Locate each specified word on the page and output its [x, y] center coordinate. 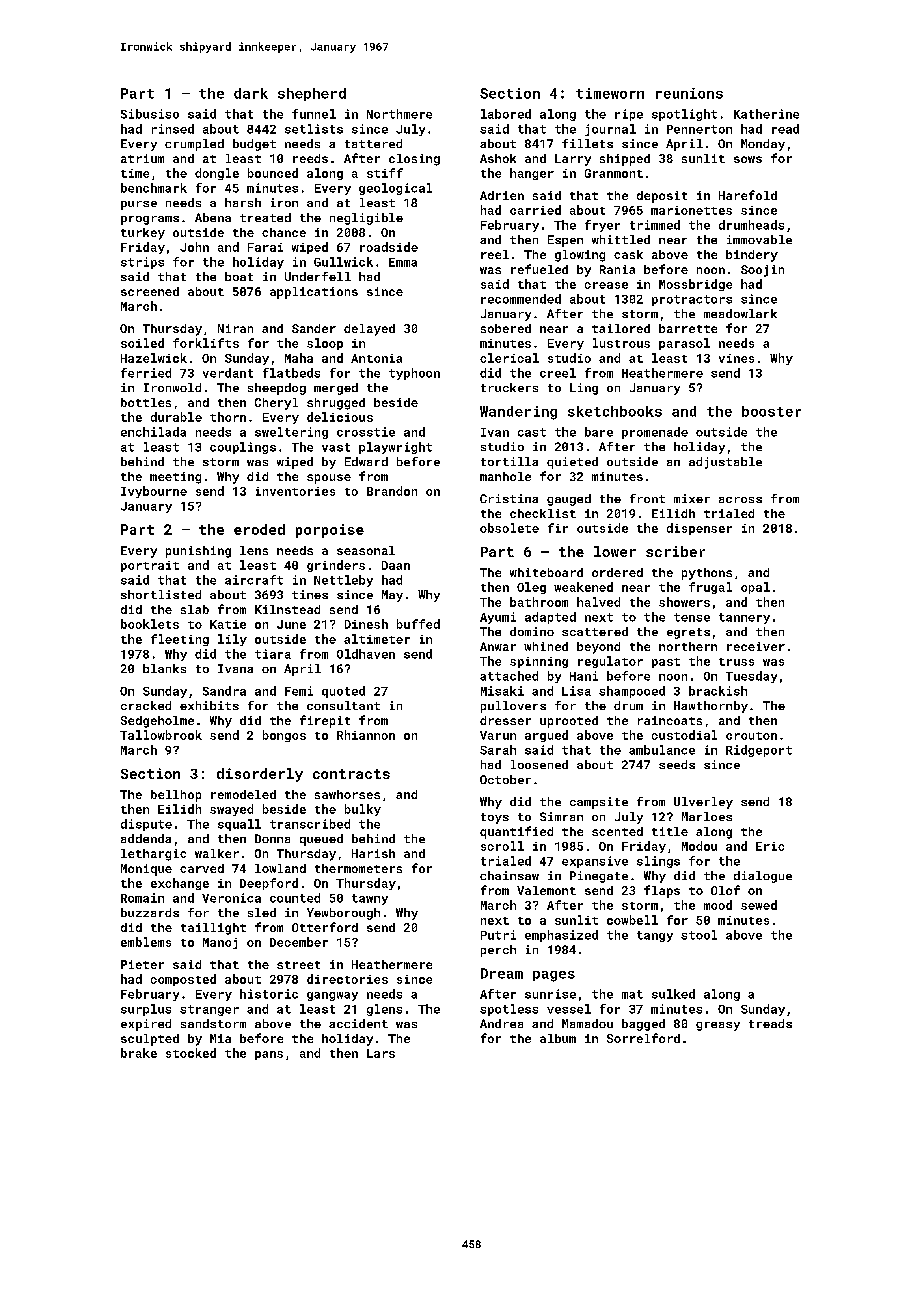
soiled [142, 343]
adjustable [725, 463]
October [505, 779]
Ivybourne [154, 492]
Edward [366, 461]
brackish [718, 691]
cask [628, 254]
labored [506, 114]
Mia [220, 1038]
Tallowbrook [161, 735]
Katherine [766, 114]
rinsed [173, 129]
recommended [521, 299]
